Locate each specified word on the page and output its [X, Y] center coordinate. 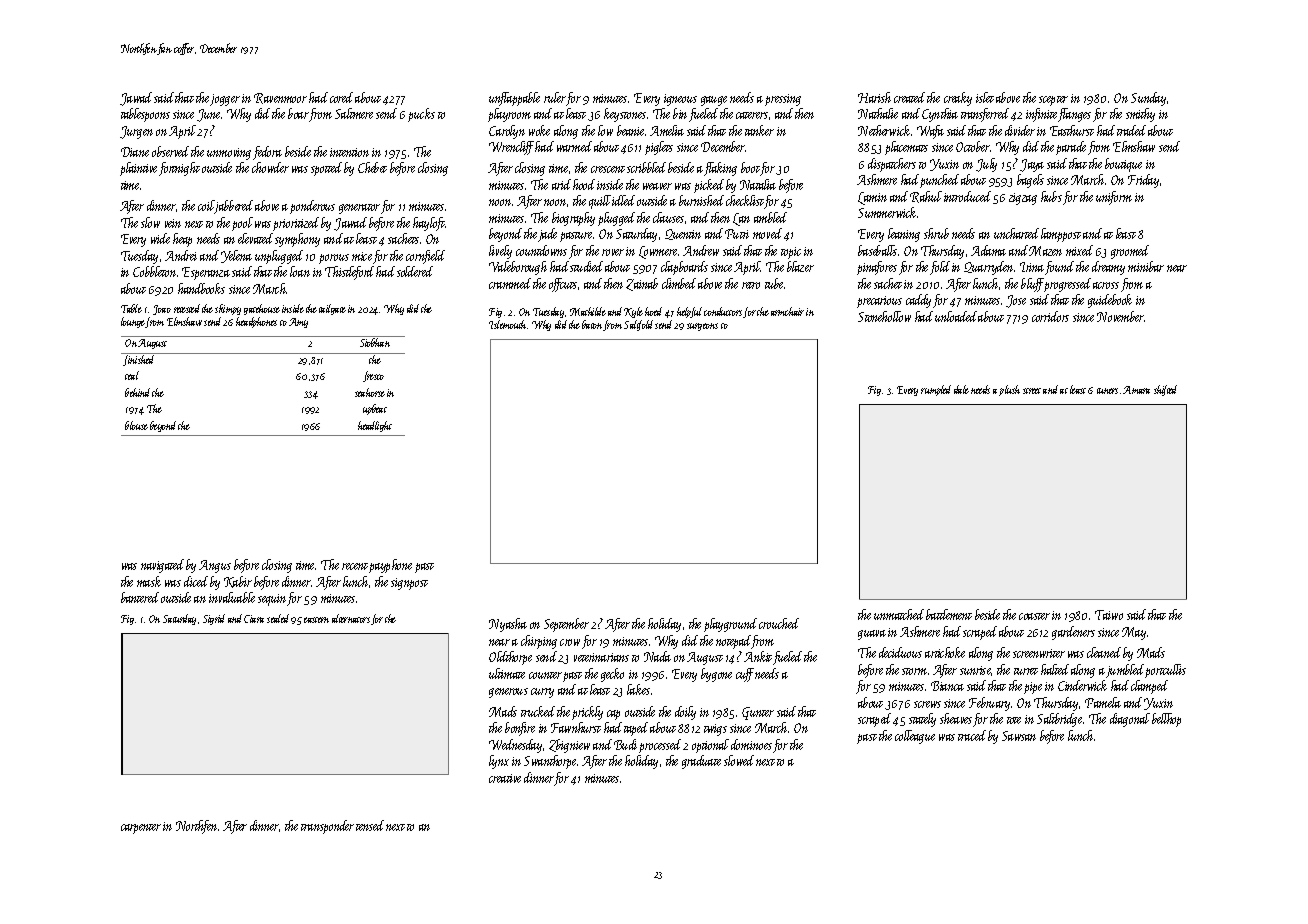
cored [341, 97]
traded [1131, 130]
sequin [272, 600]
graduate [701, 762]
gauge [714, 101]
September [566, 625]
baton [593, 325]
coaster [1034, 616]
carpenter [141, 829]
